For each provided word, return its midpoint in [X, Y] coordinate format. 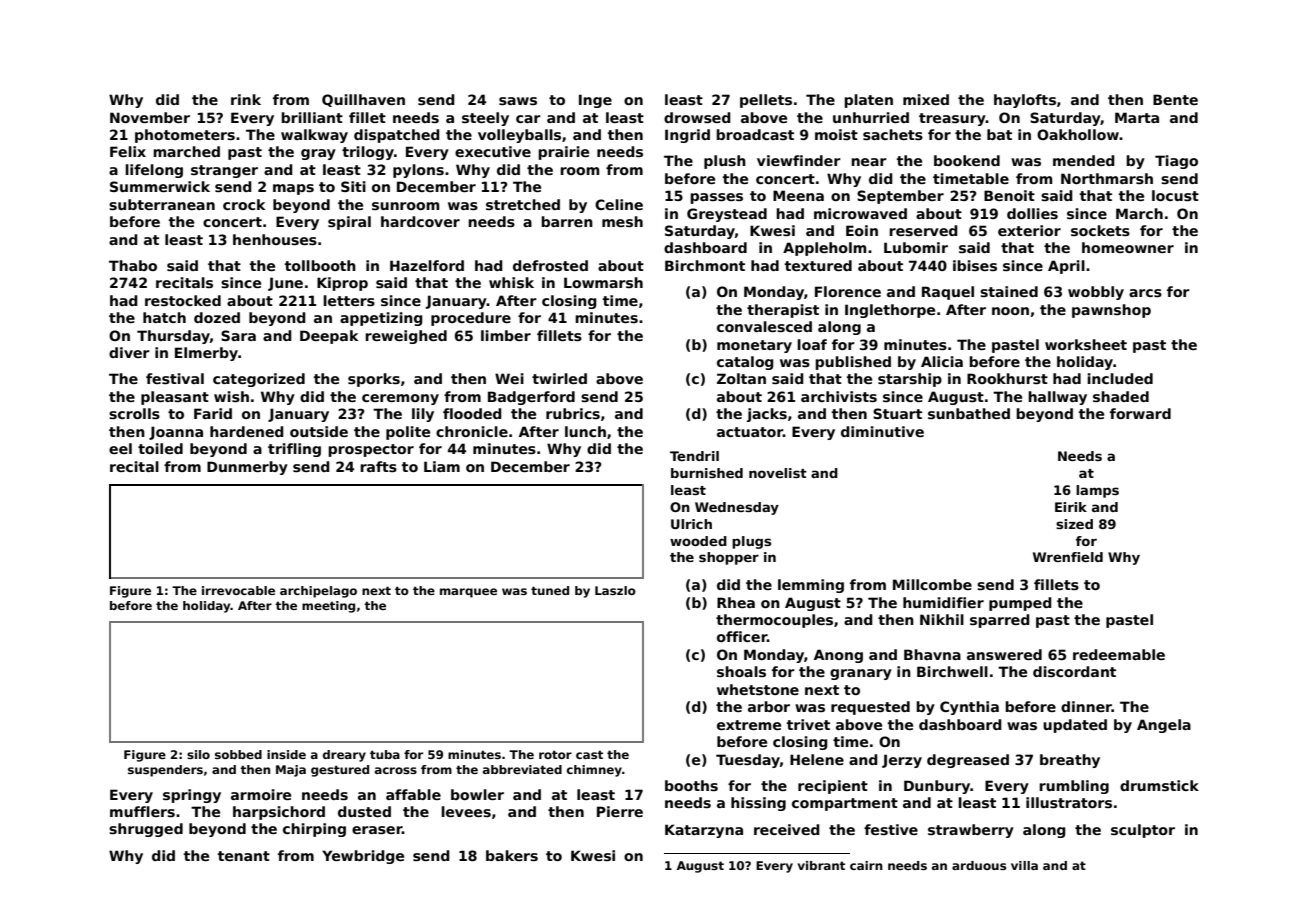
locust [1175, 195]
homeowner [1128, 247]
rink [246, 99]
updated [1075, 726]
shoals [741, 671]
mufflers [142, 811]
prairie [563, 153]
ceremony [400, 399]
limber [506, 335]
